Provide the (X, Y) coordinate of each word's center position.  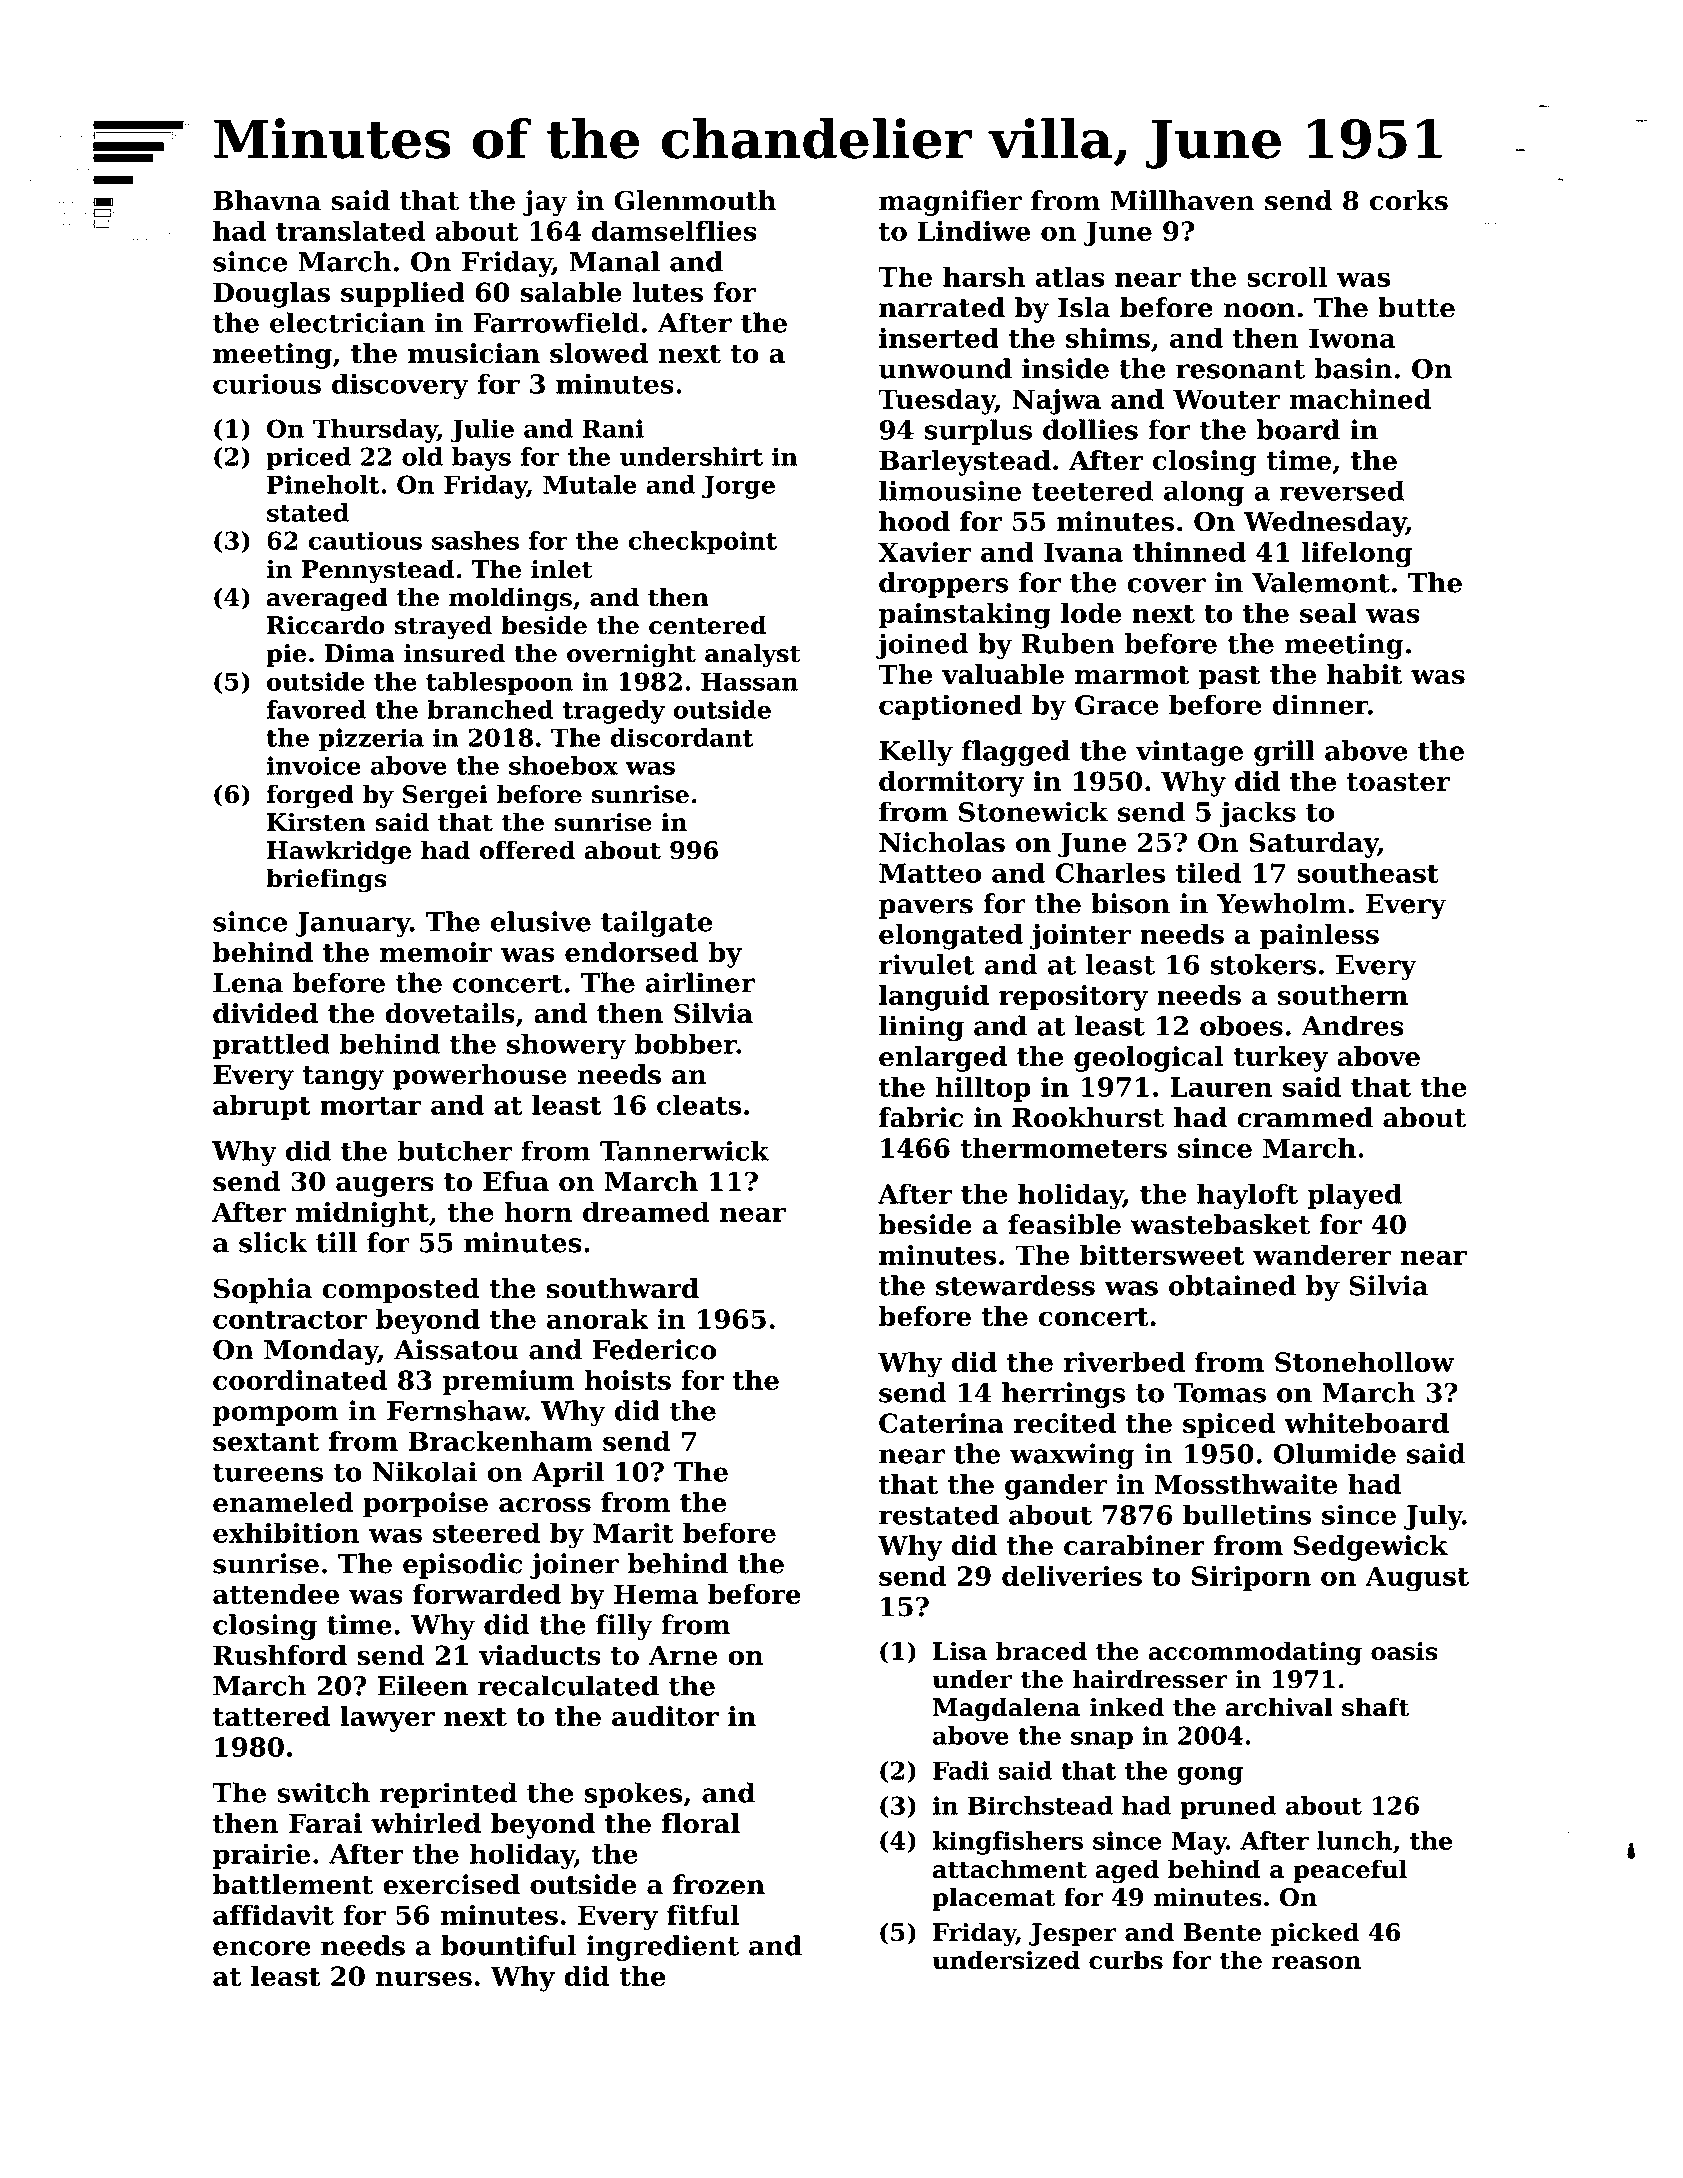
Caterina (941, 1423)
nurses (424, 1979)
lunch (1355, 1840)
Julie (482, 431)
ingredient (662, 1948)
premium (508, 1382)
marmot (1132, 675)
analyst (753, 655)
